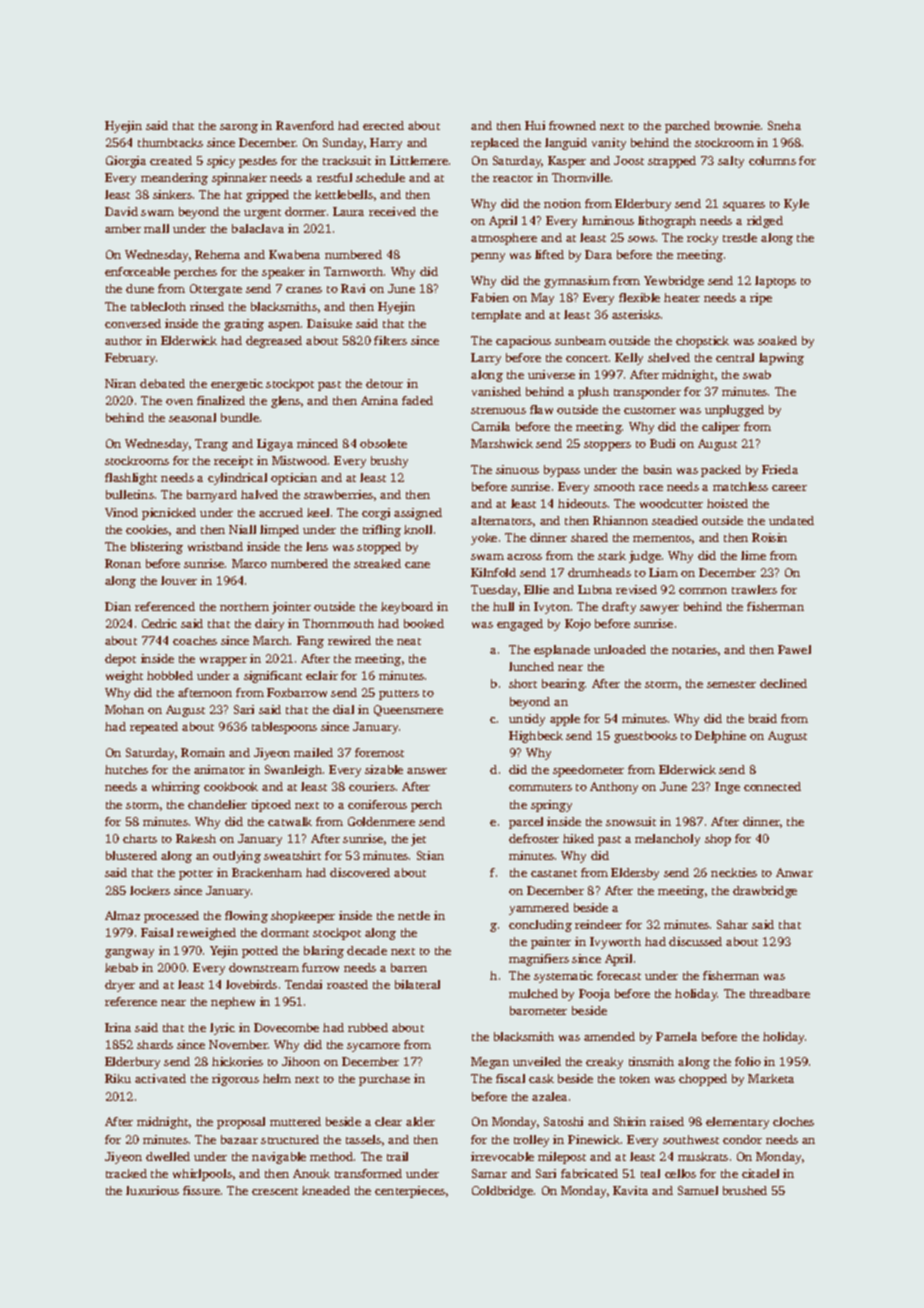 Image resolution: width=924 pixels, height=1308 pixels. I want to click on luxurious, so click(152, 1190).
